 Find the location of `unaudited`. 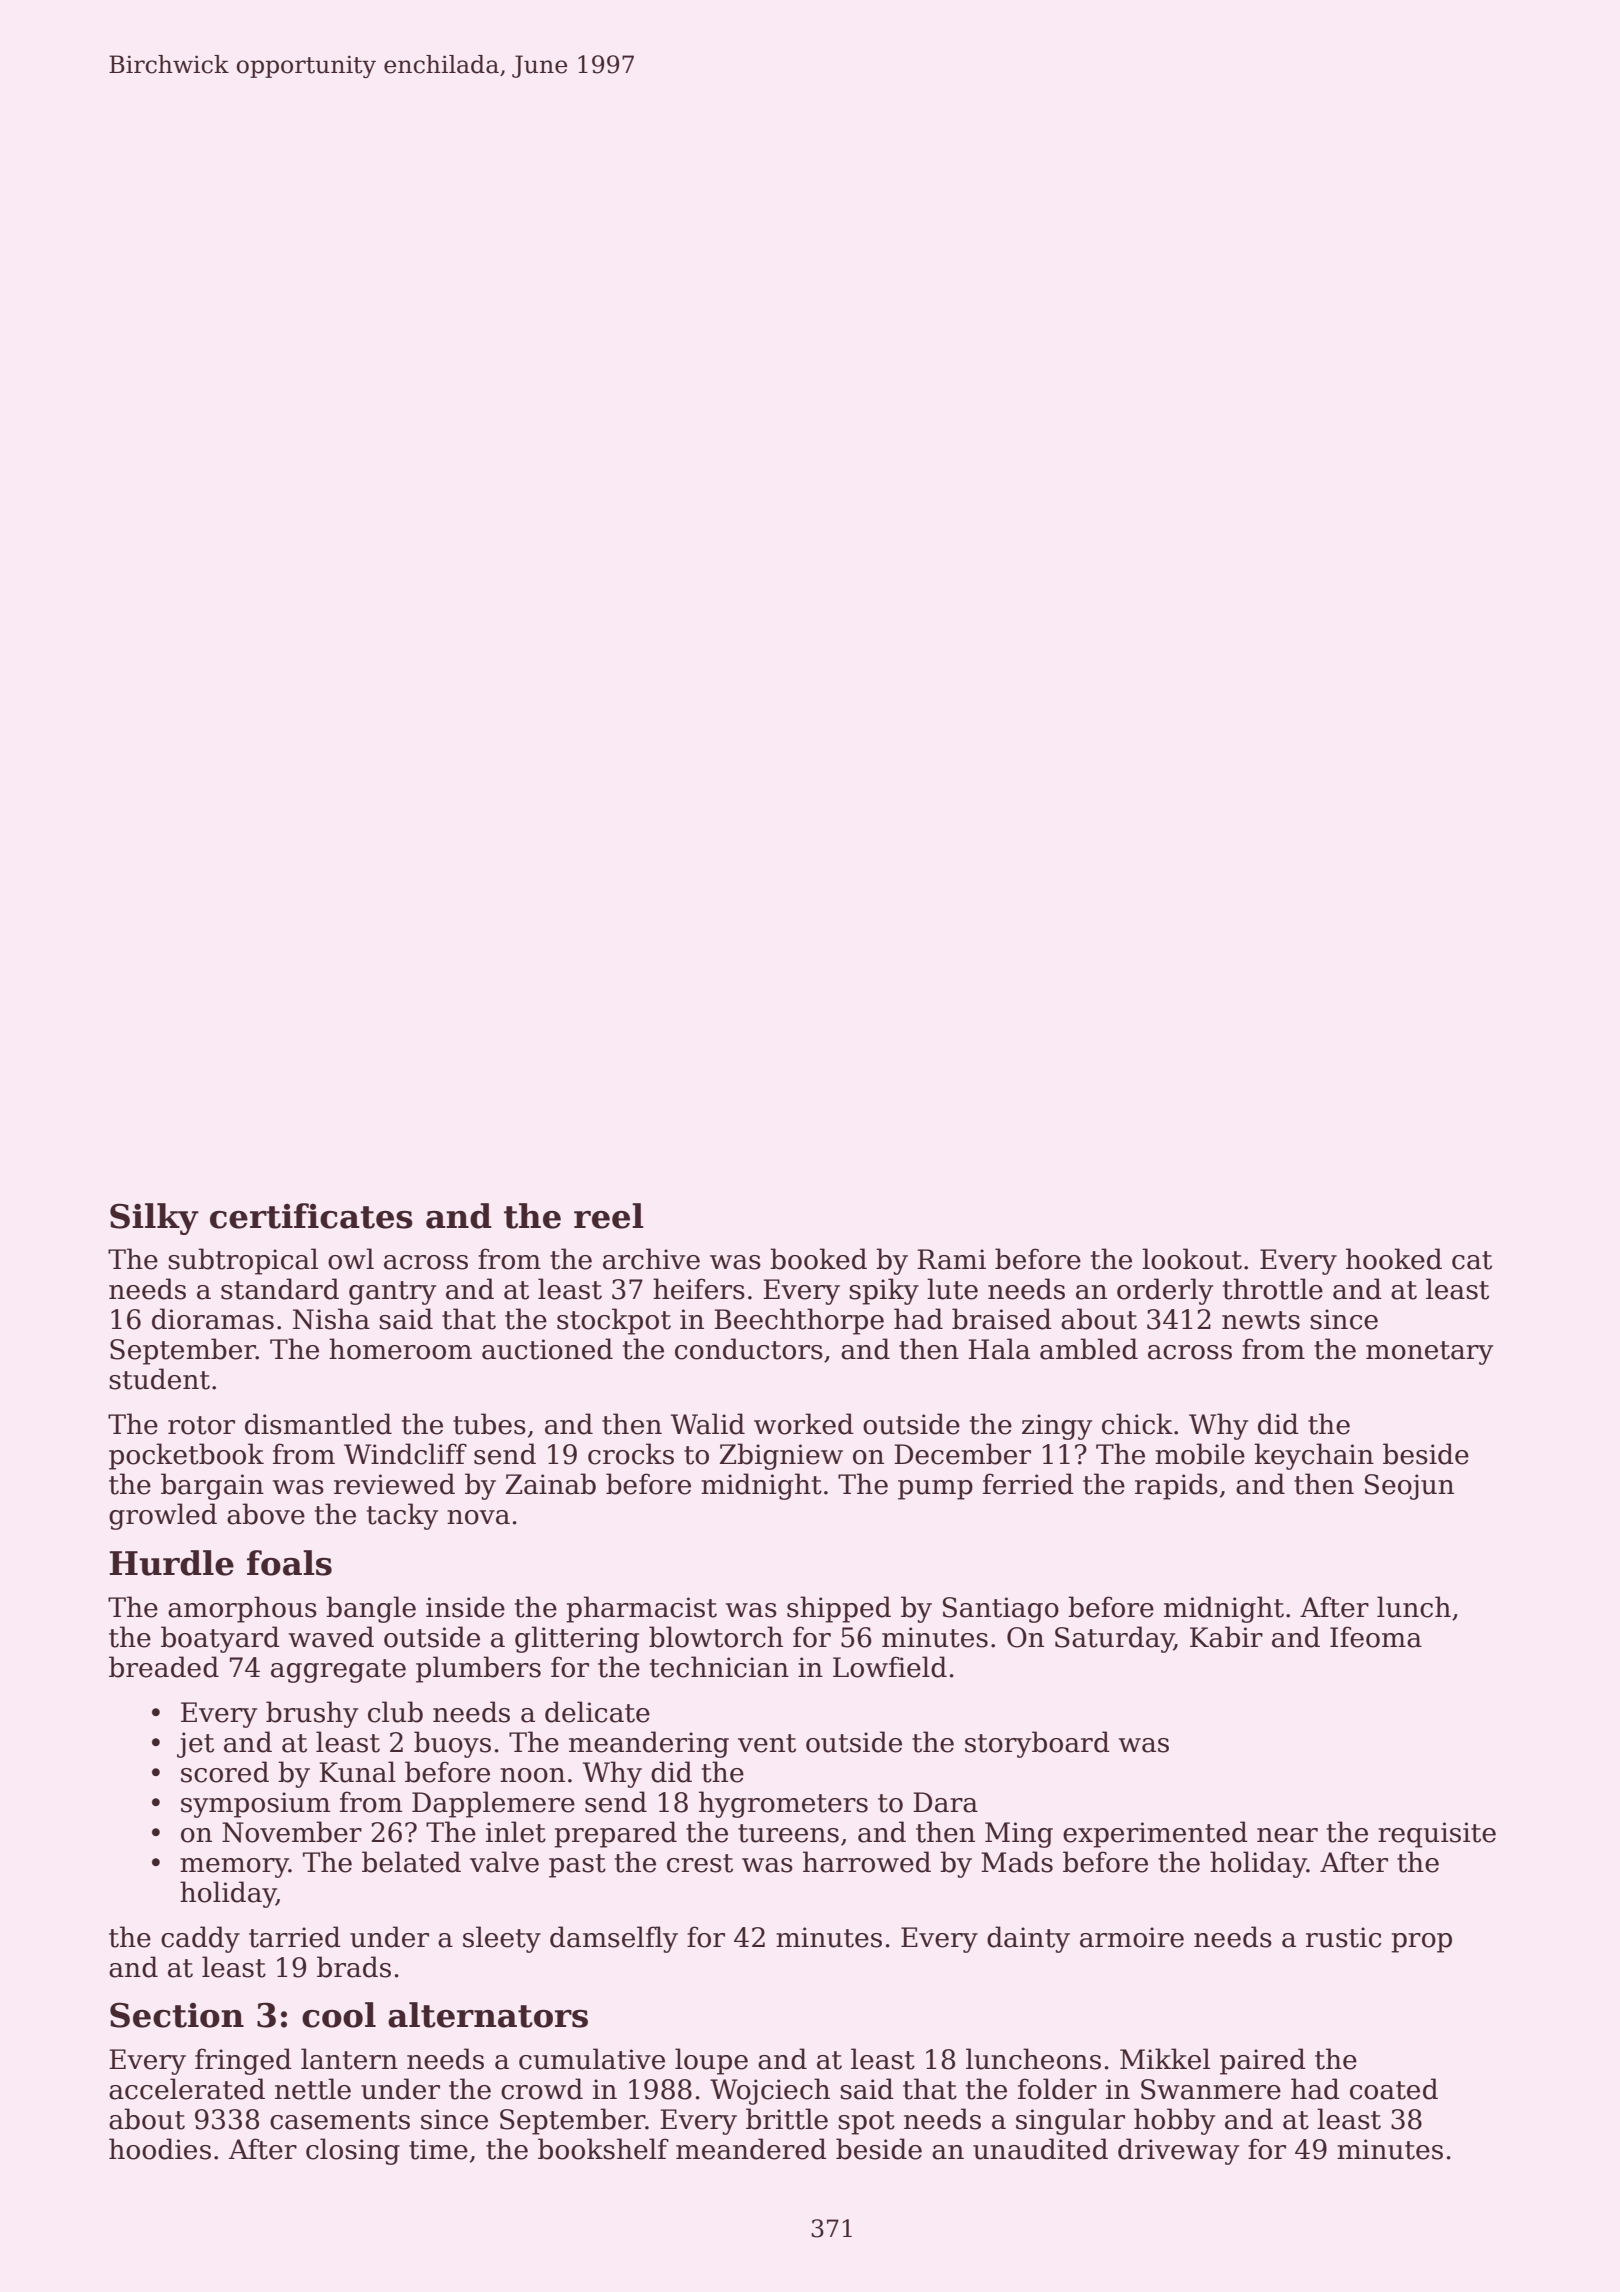

unaudited is located at coordinates (1040, 2149).
